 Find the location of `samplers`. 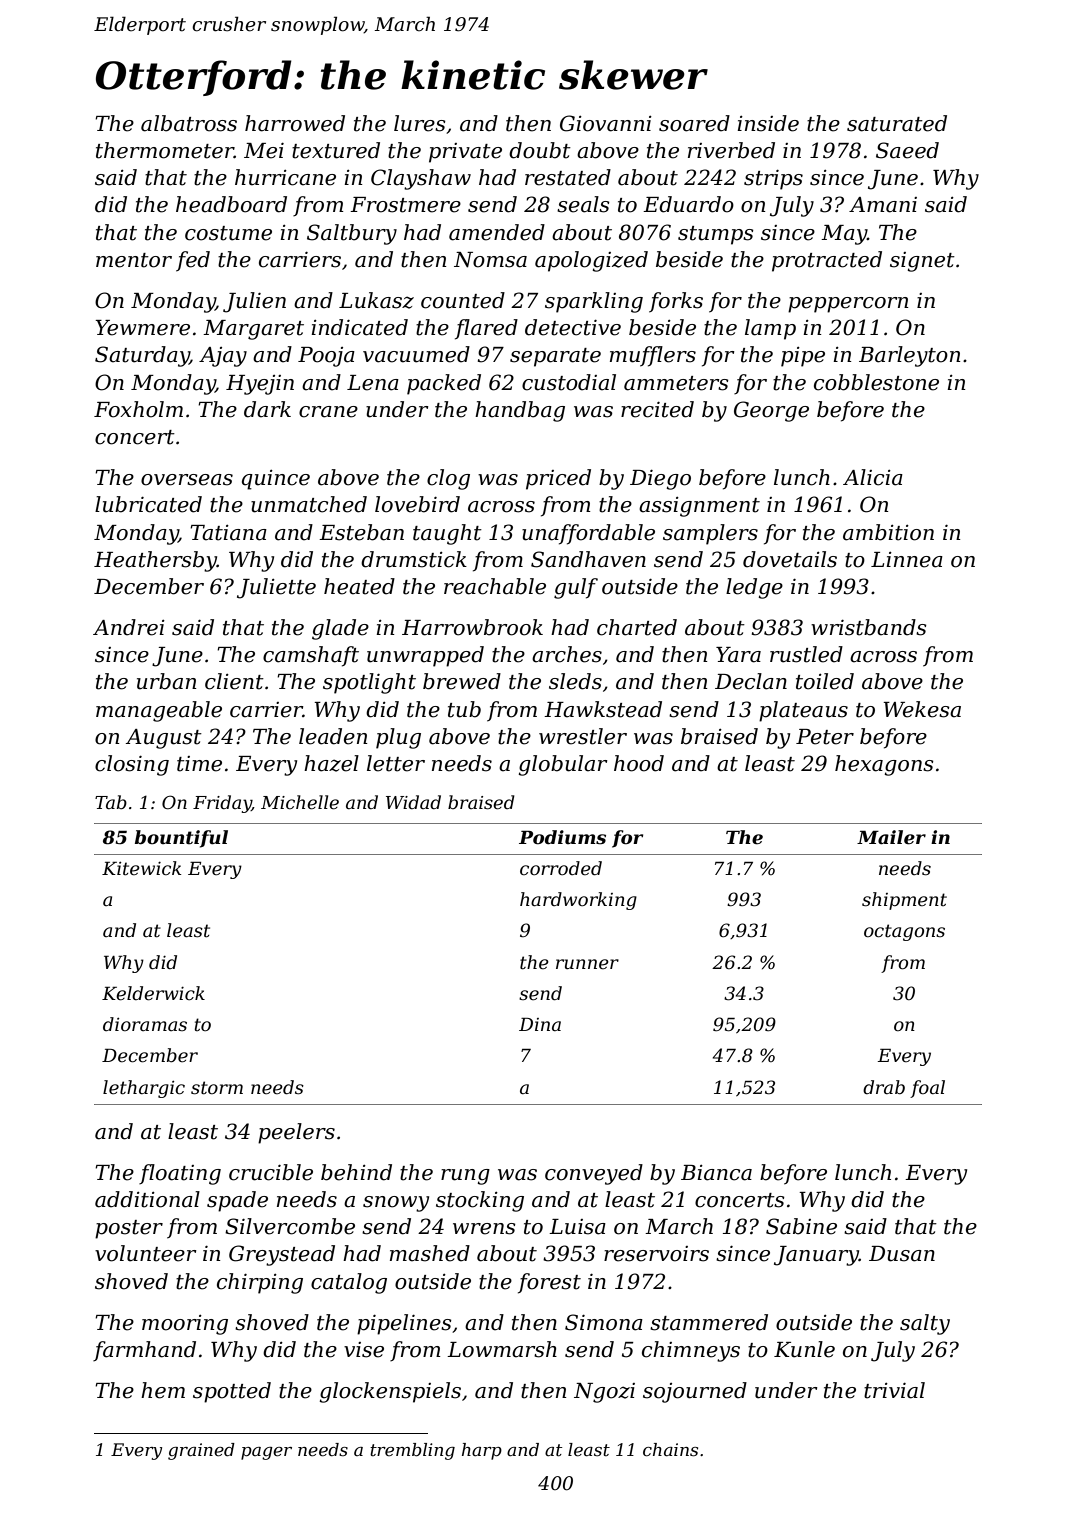

samplers is located at coordinates (710, 534).
